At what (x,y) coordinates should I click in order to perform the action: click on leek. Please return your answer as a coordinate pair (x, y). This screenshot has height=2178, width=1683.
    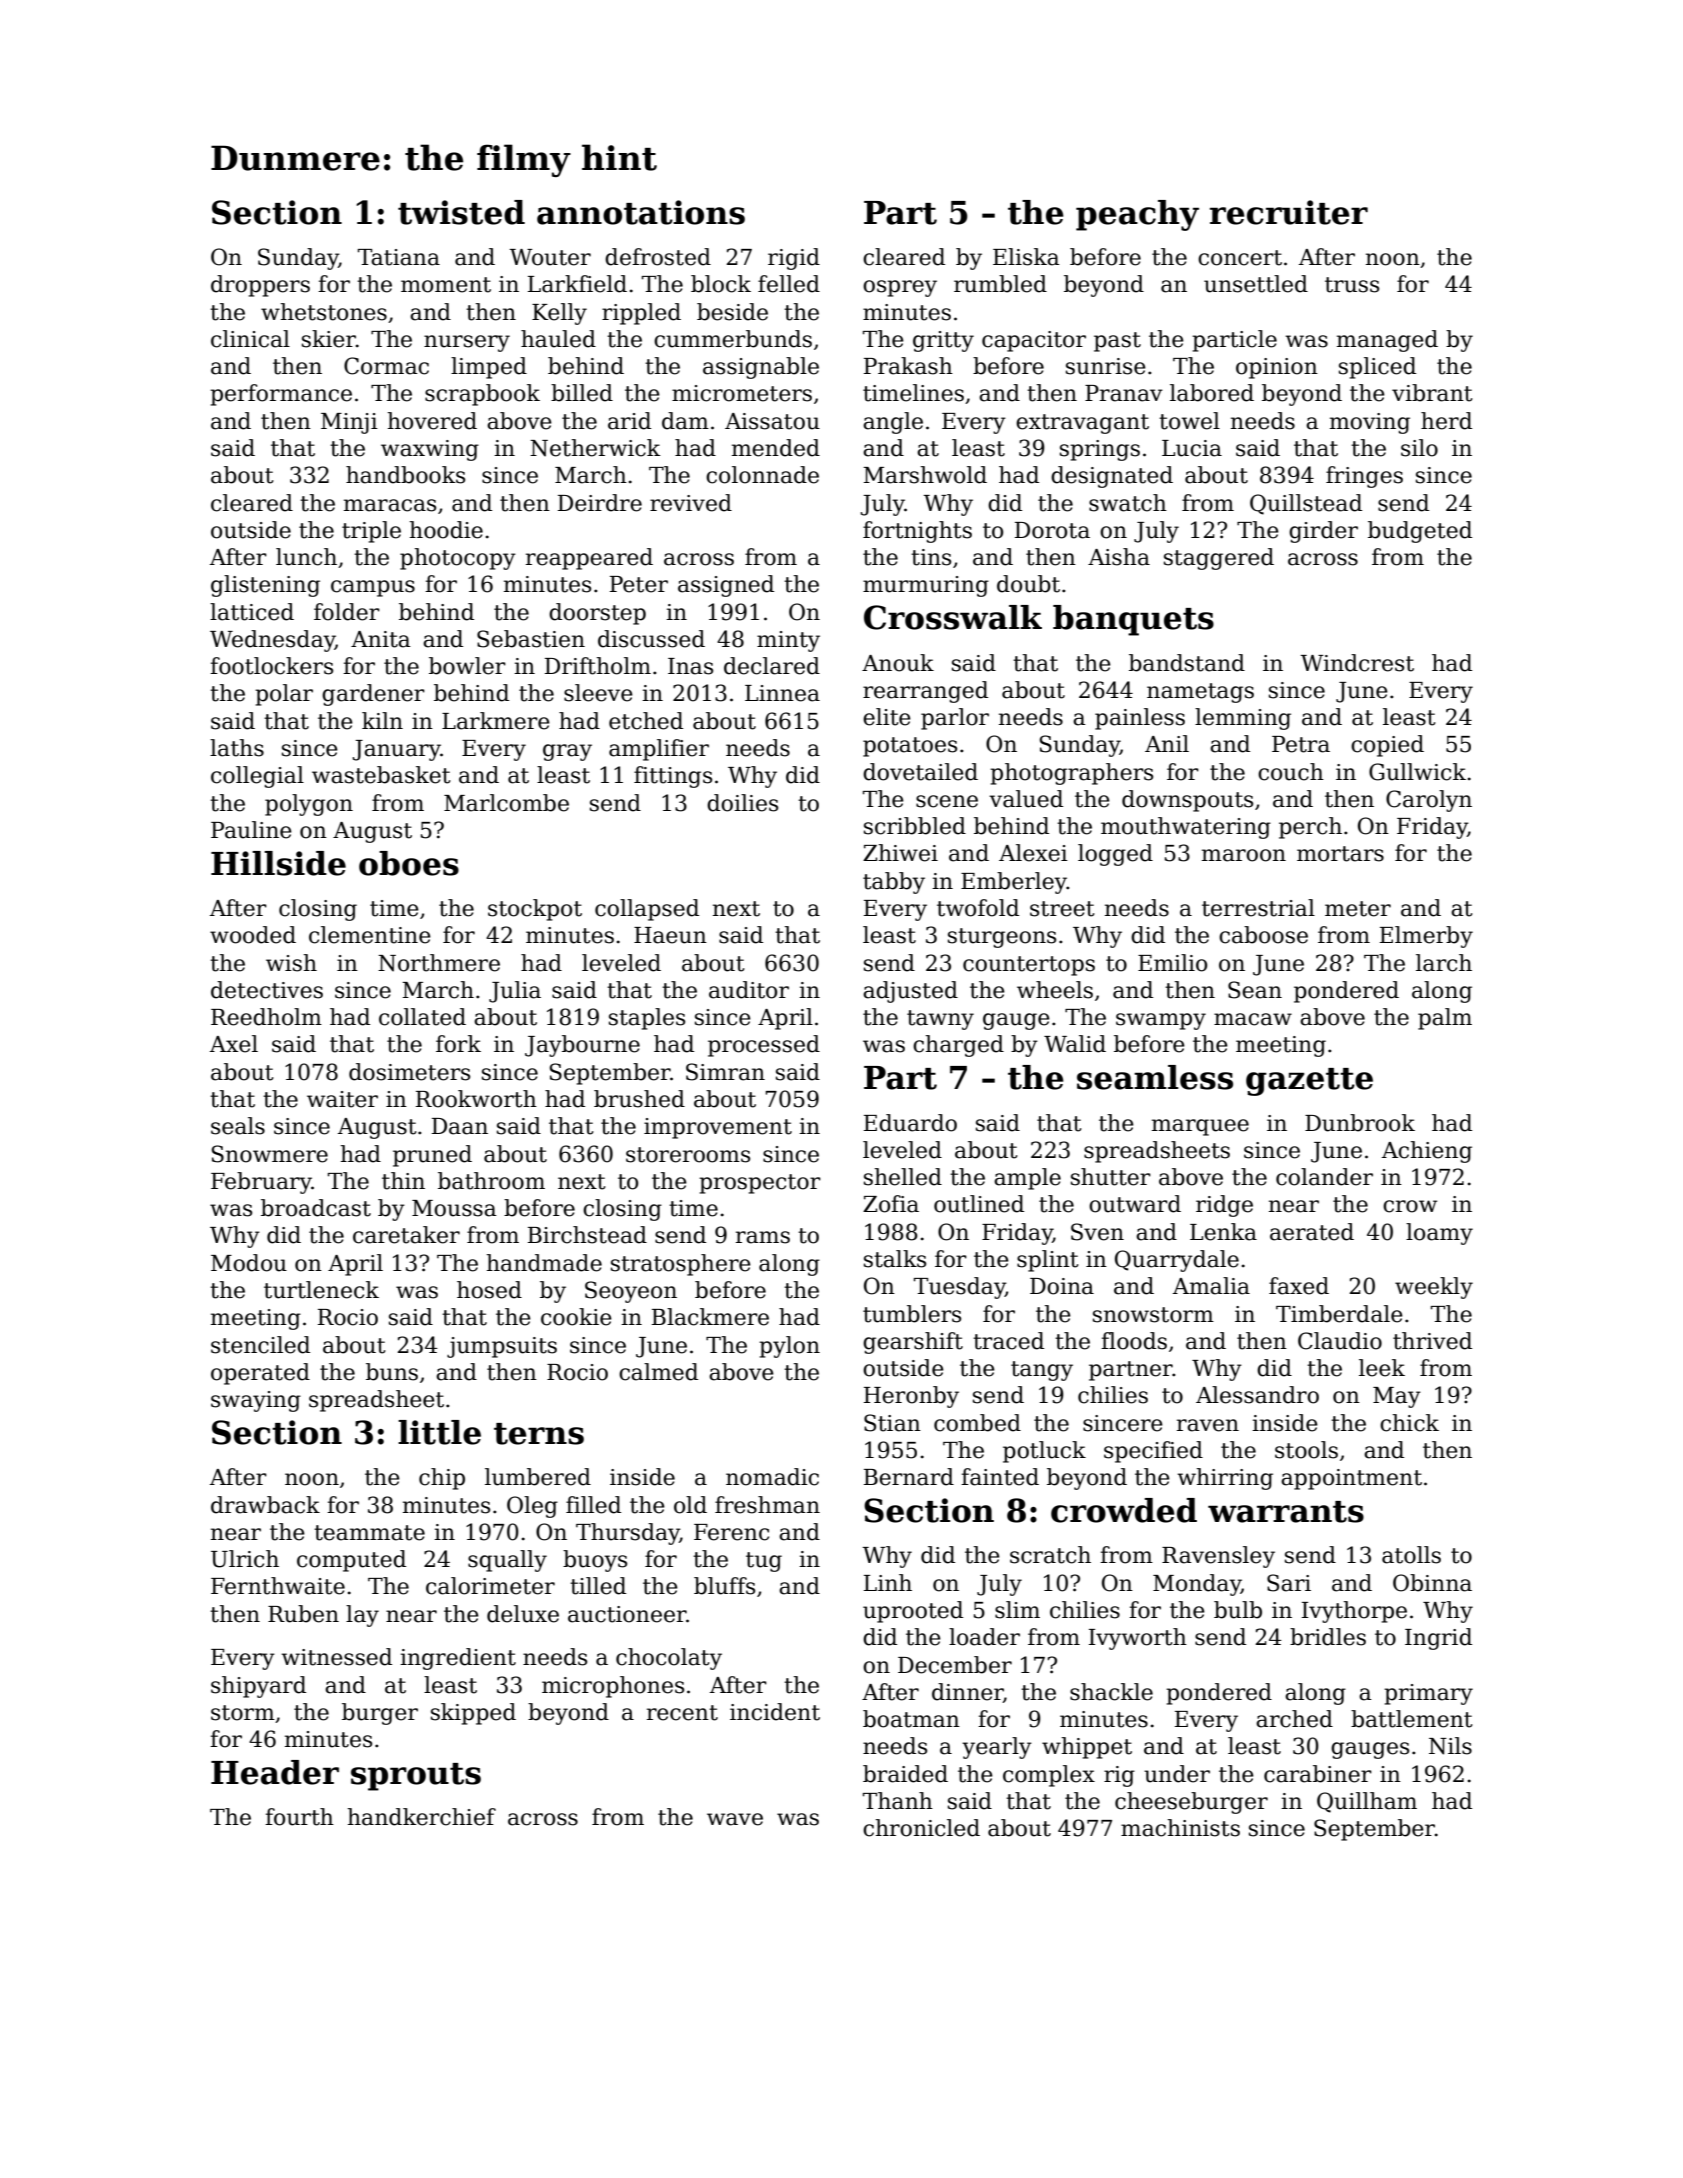
    Looking at the image, I should click on (1382, 1368).
